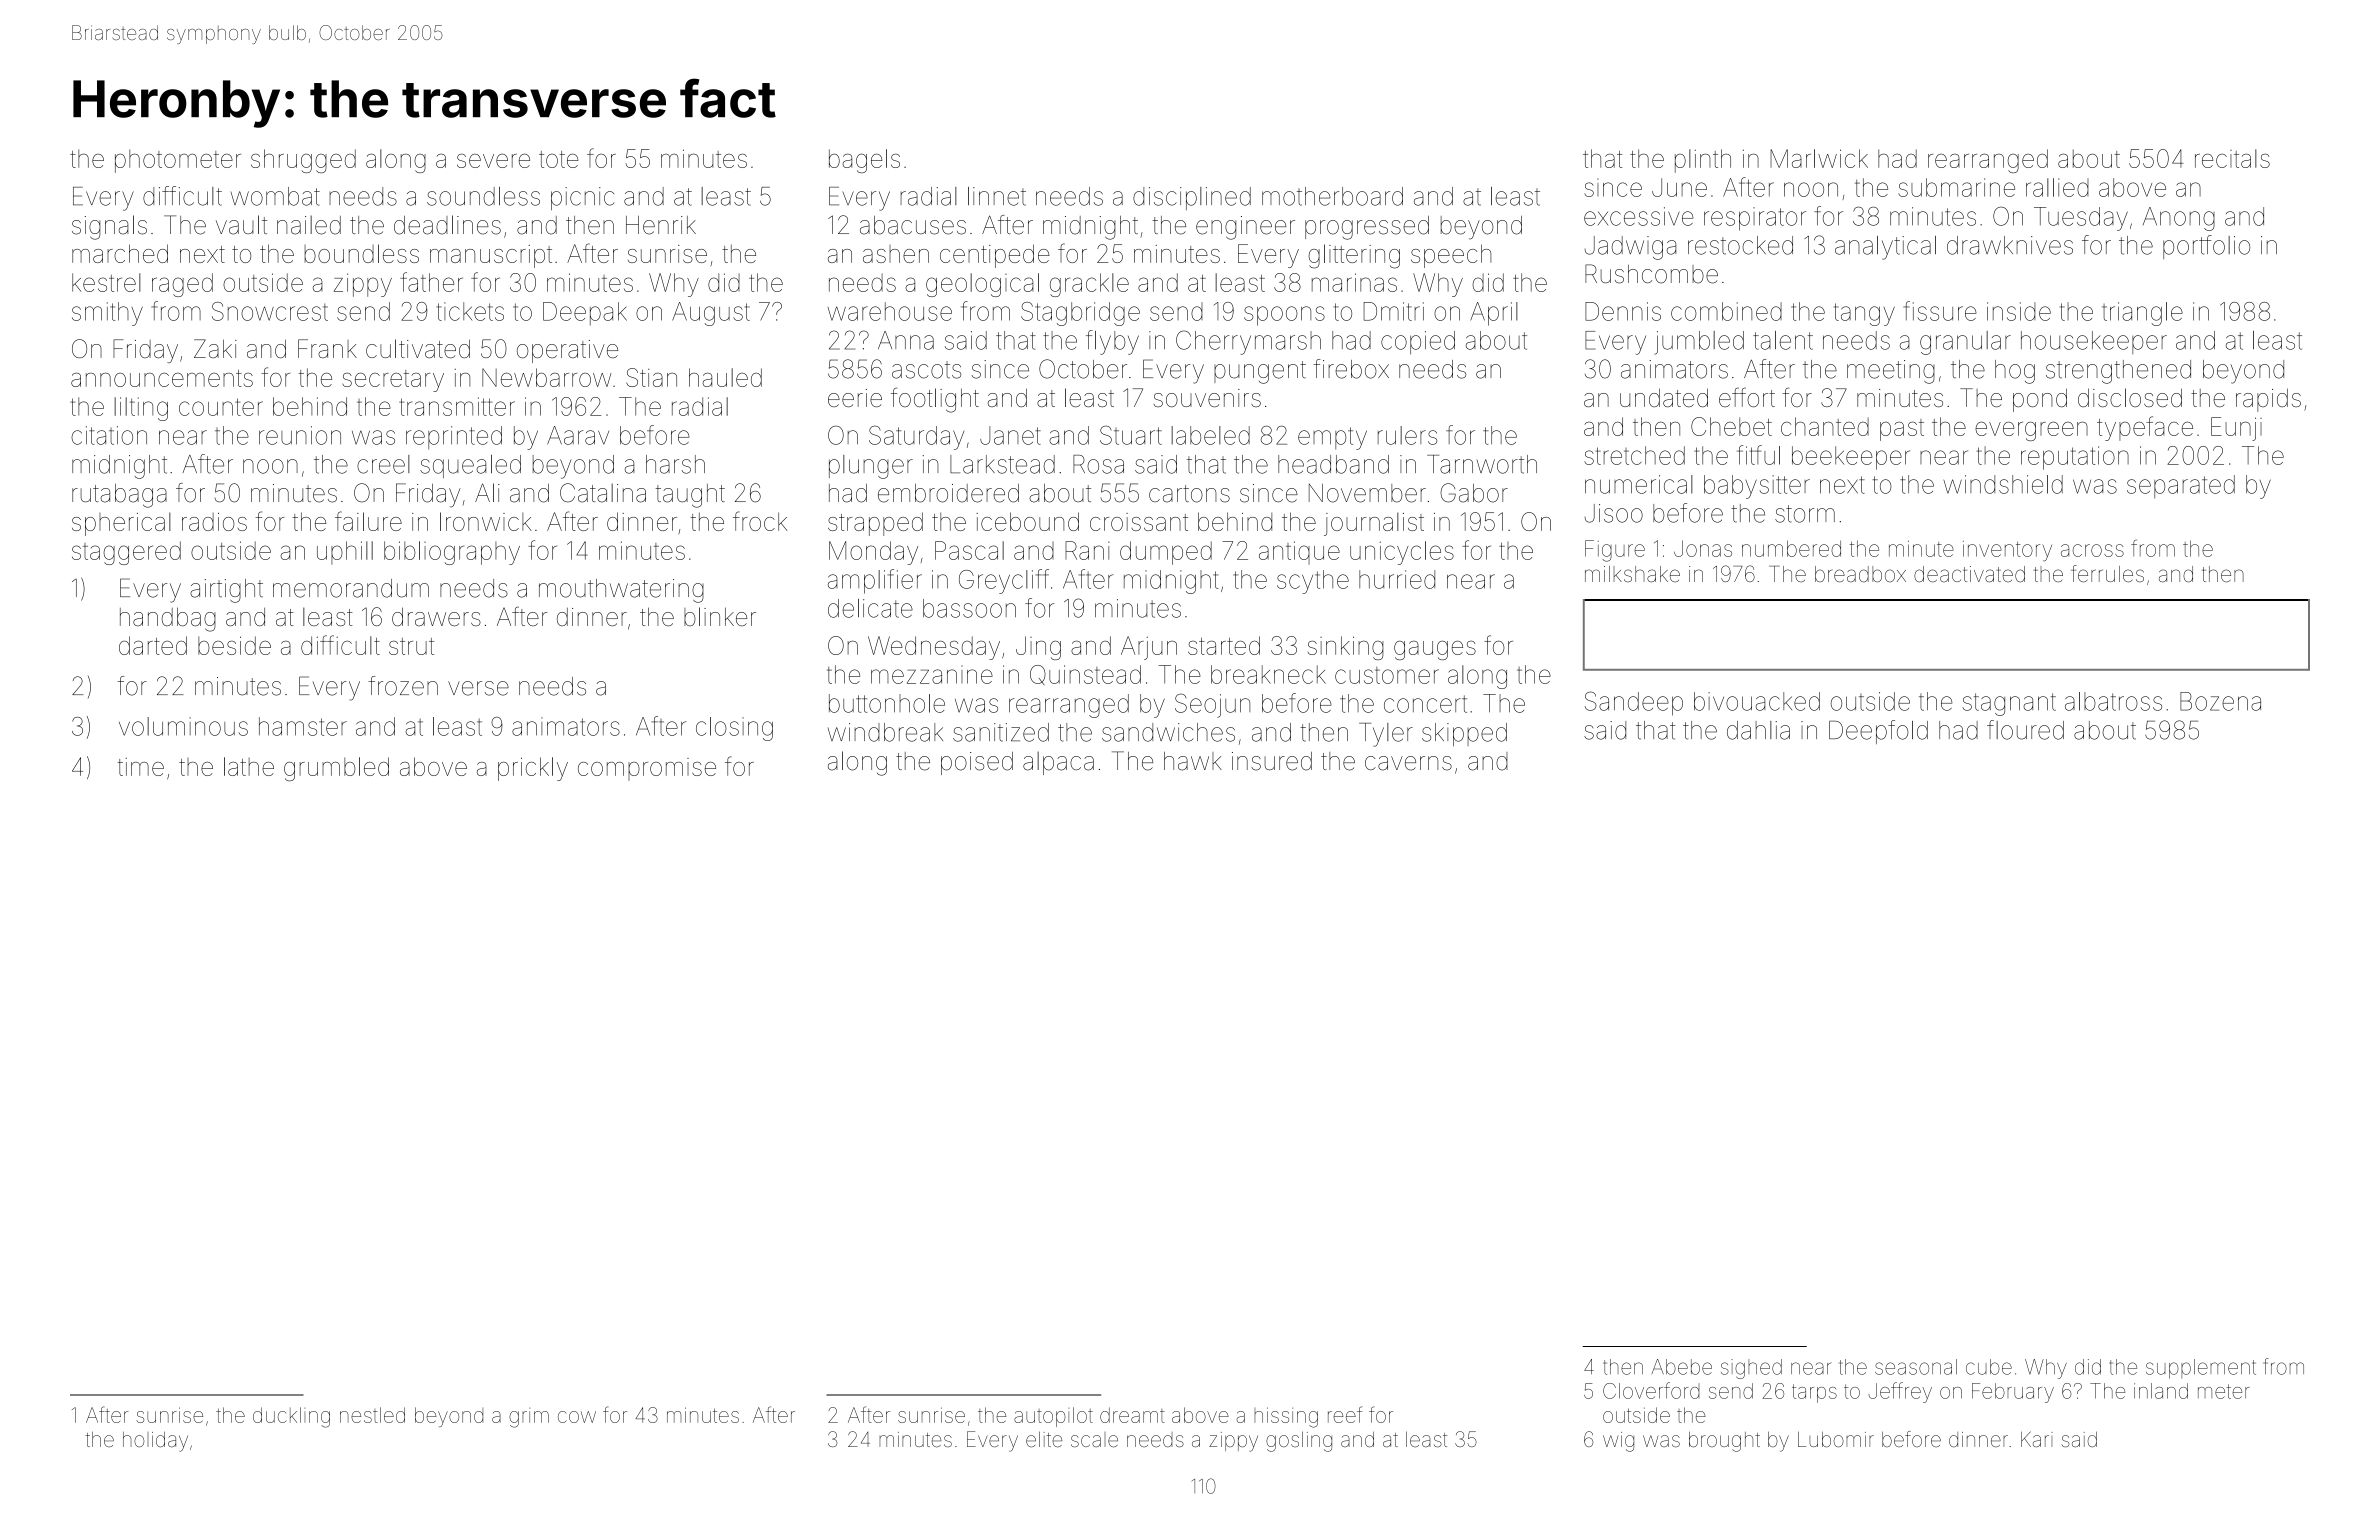 This screenshot has width=2380, height=1540. Describe the element at coordinates (932, 674) in the screenshot. I see `mezzanine` at that location.
